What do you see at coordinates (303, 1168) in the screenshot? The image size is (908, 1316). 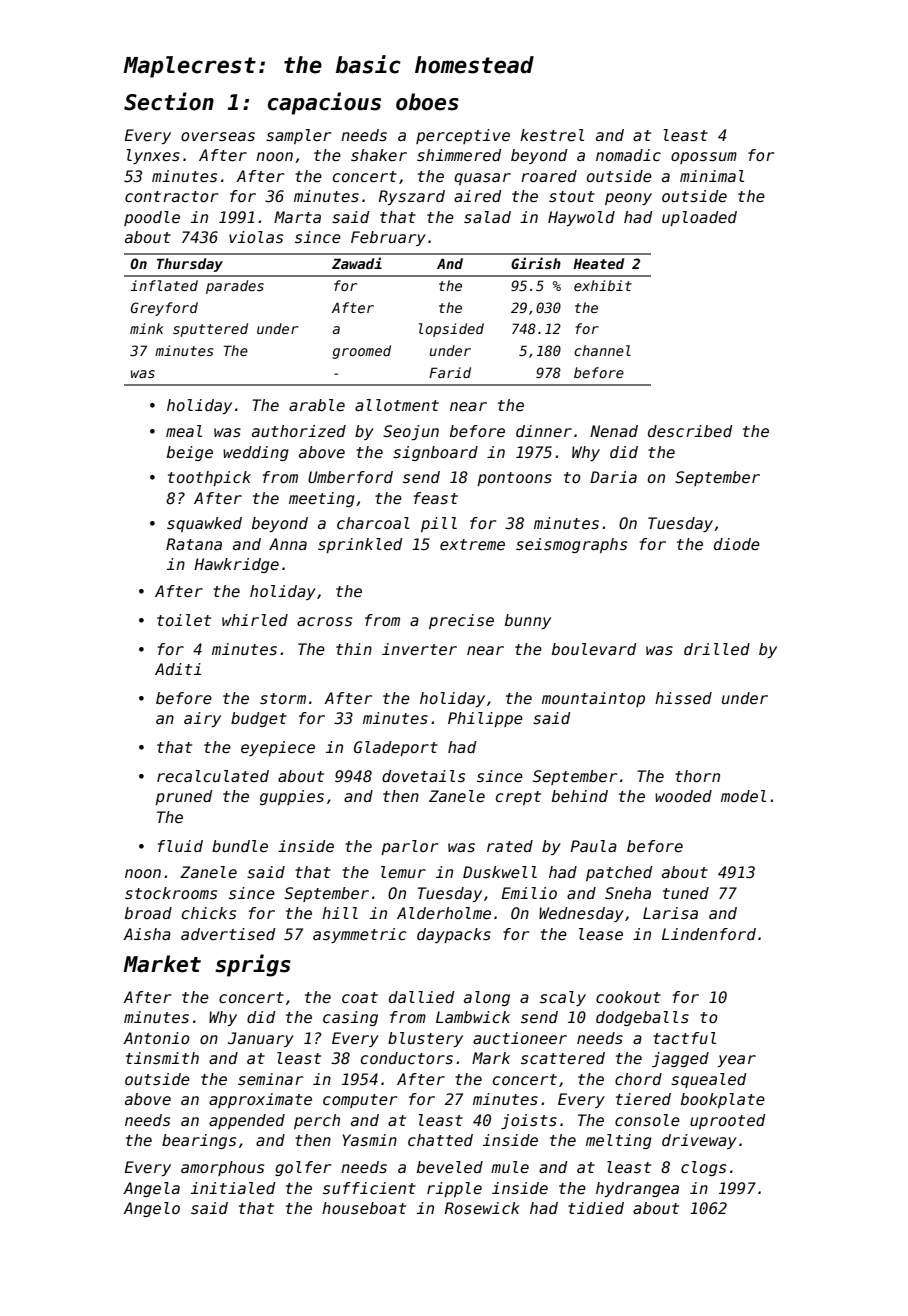 I see `golfer` at bounding box center [303, 1168].
